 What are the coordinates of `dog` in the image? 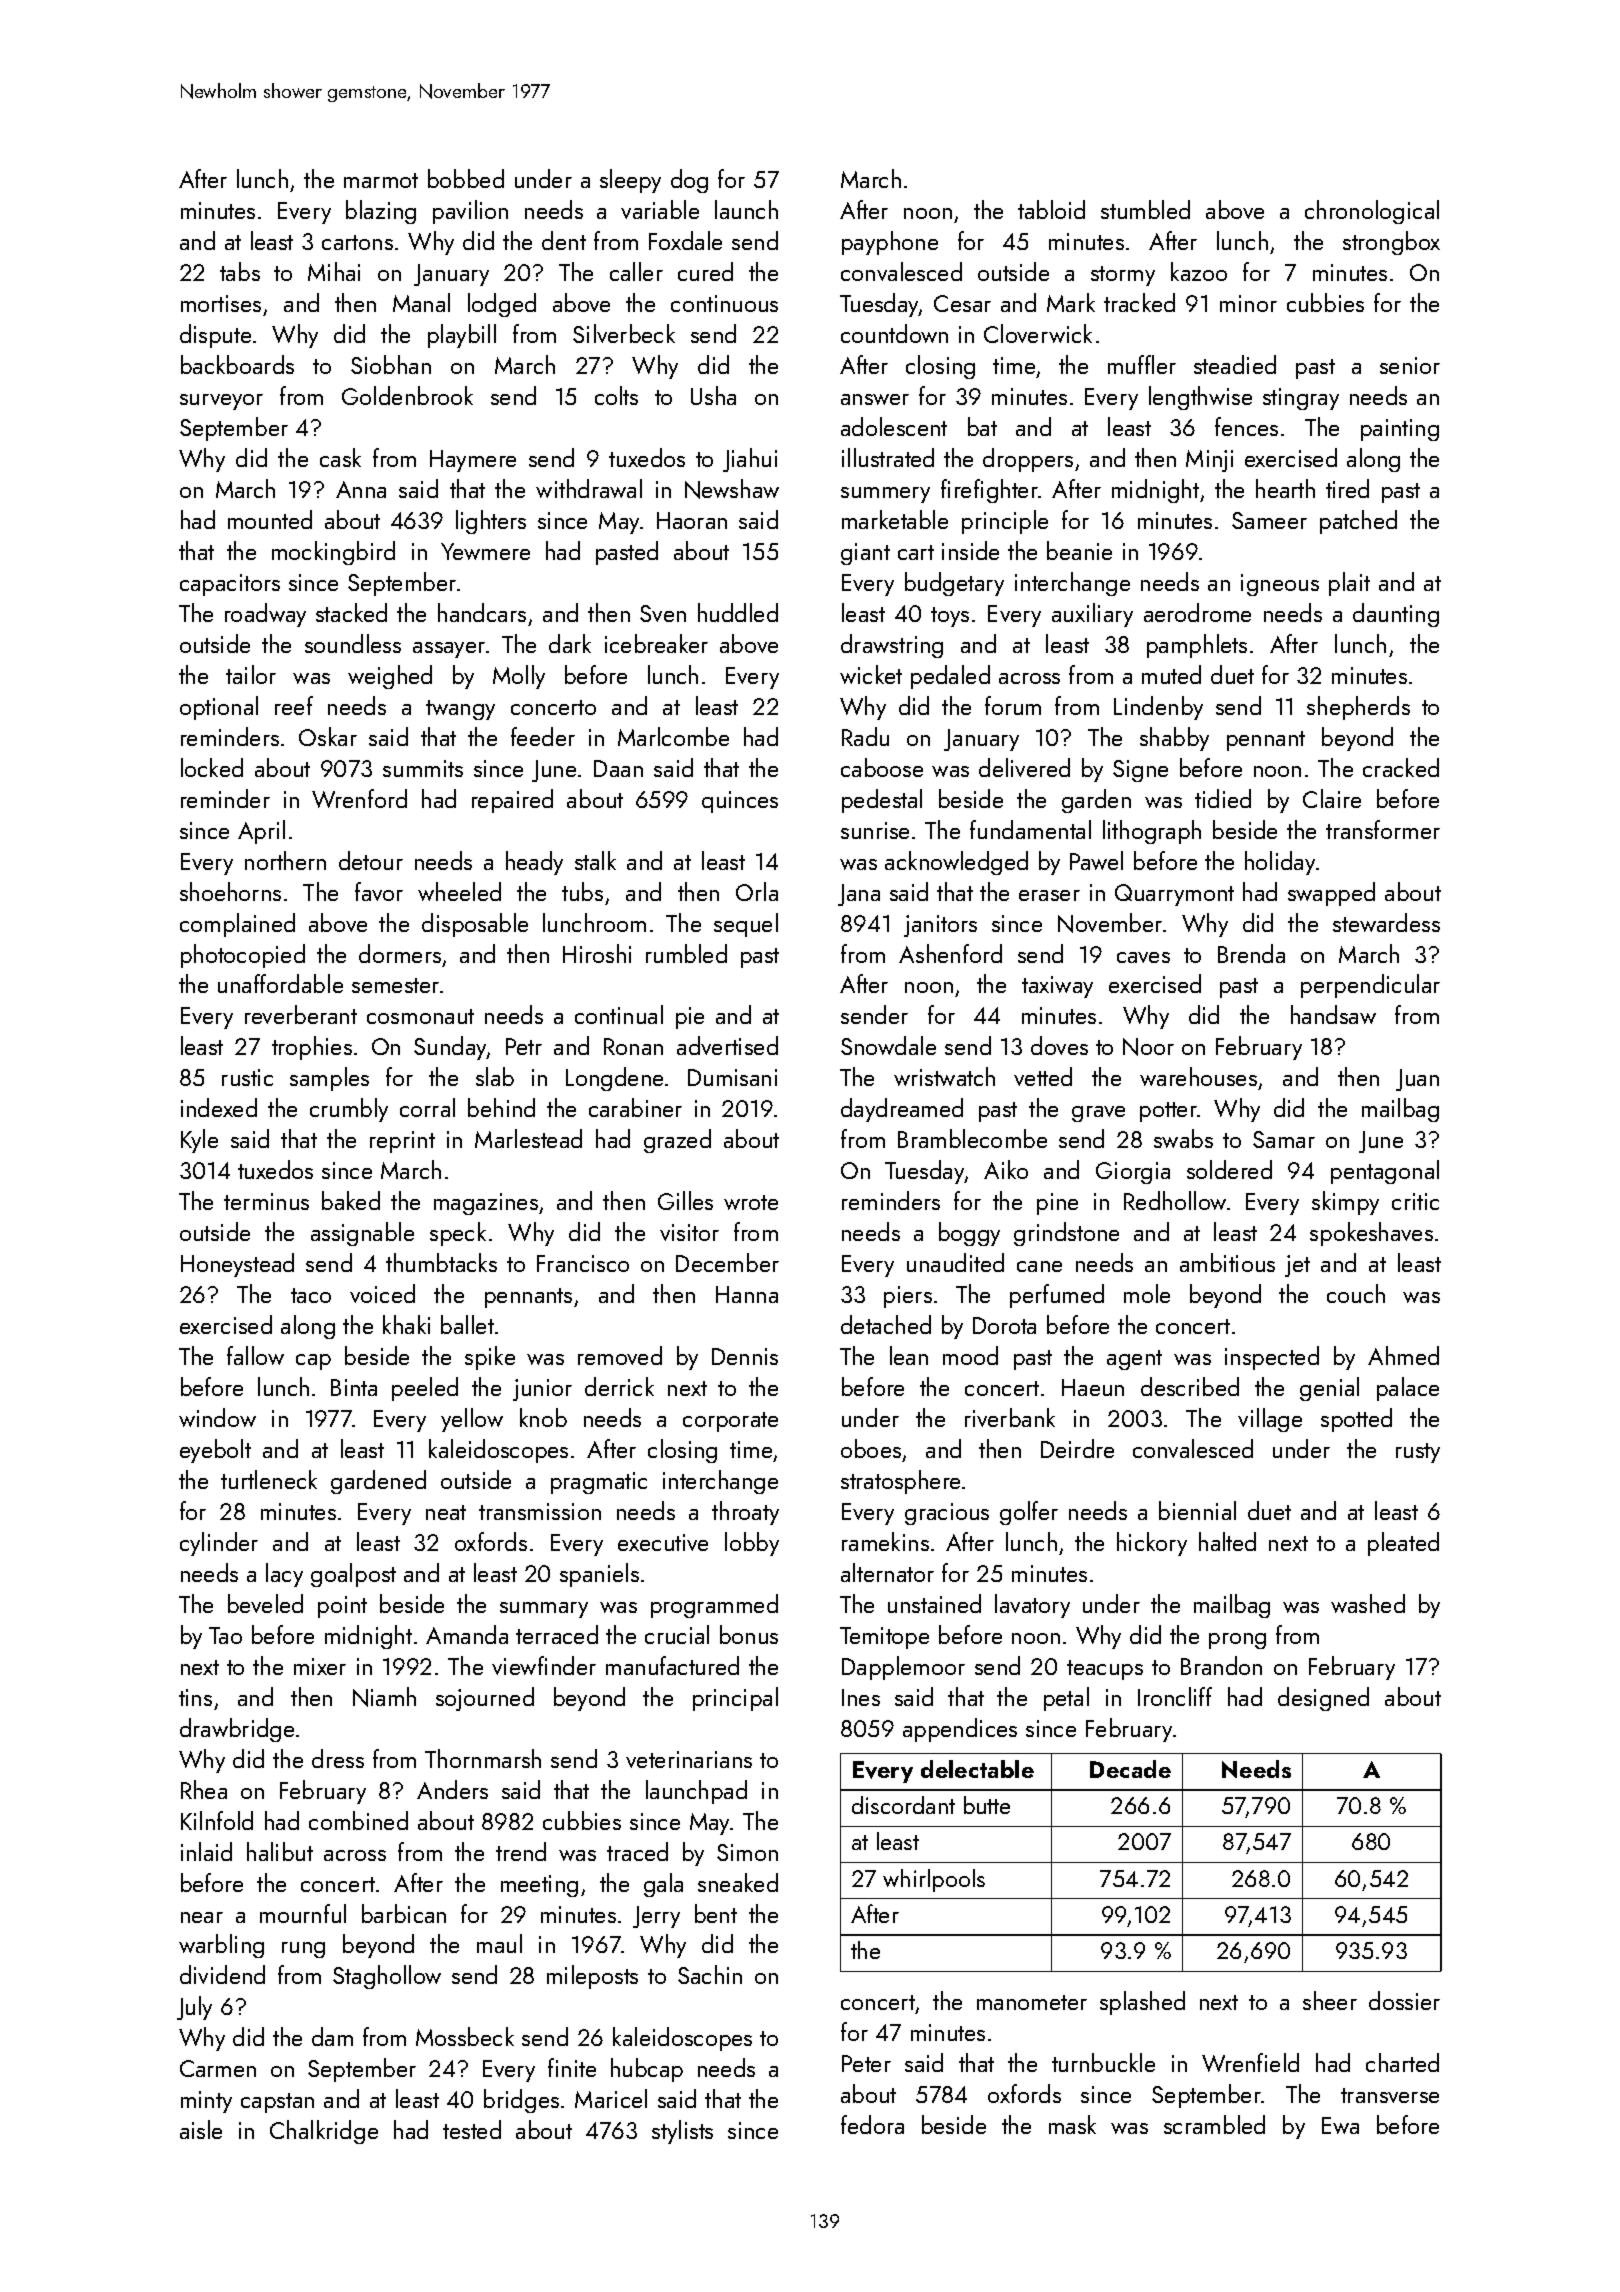 It's located at (689, 181).
